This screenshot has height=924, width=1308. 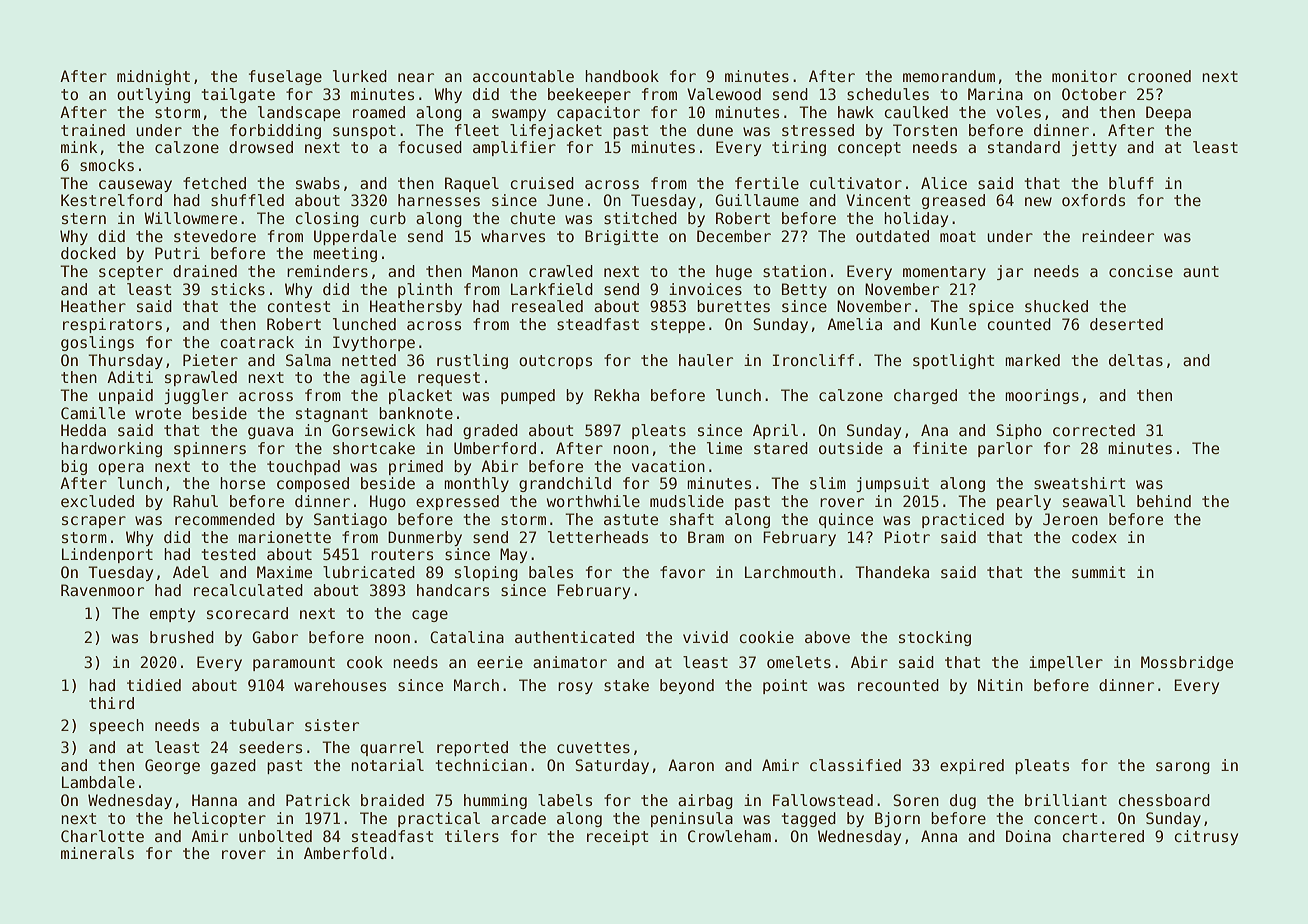 I want to click on classified, so click(x=855, y=765).
